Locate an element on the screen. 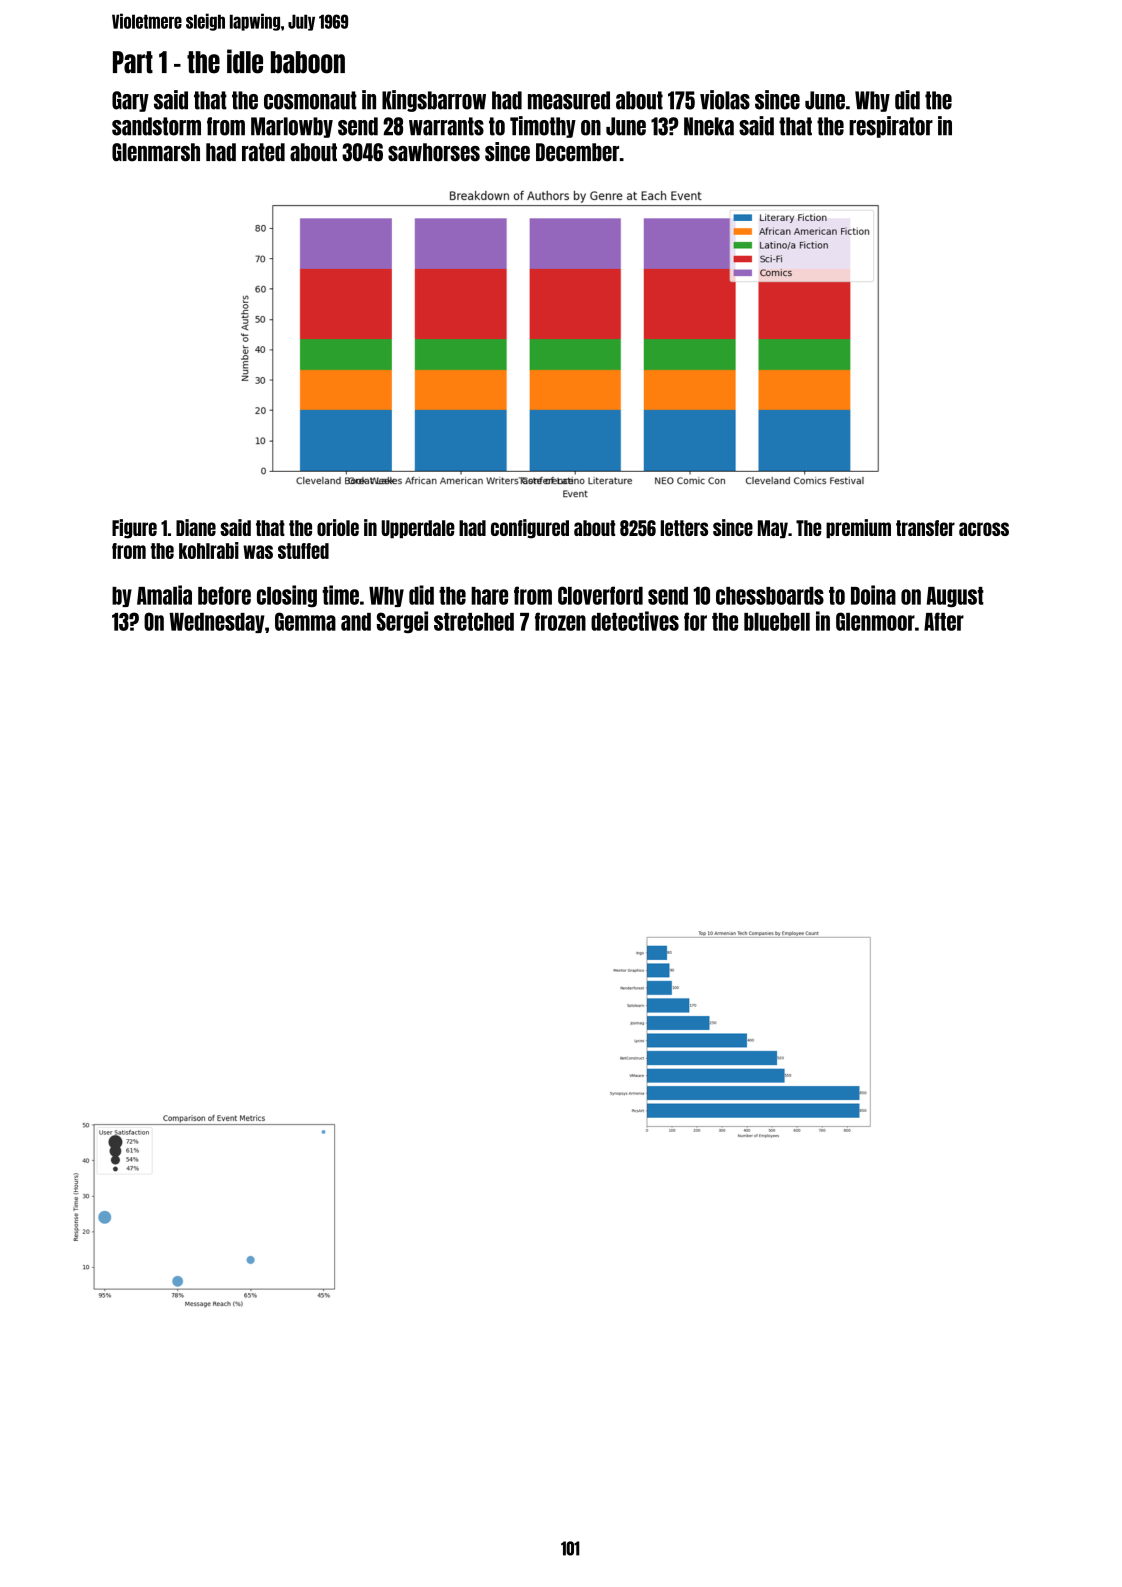  letters is located at coordinates (684, 528).
